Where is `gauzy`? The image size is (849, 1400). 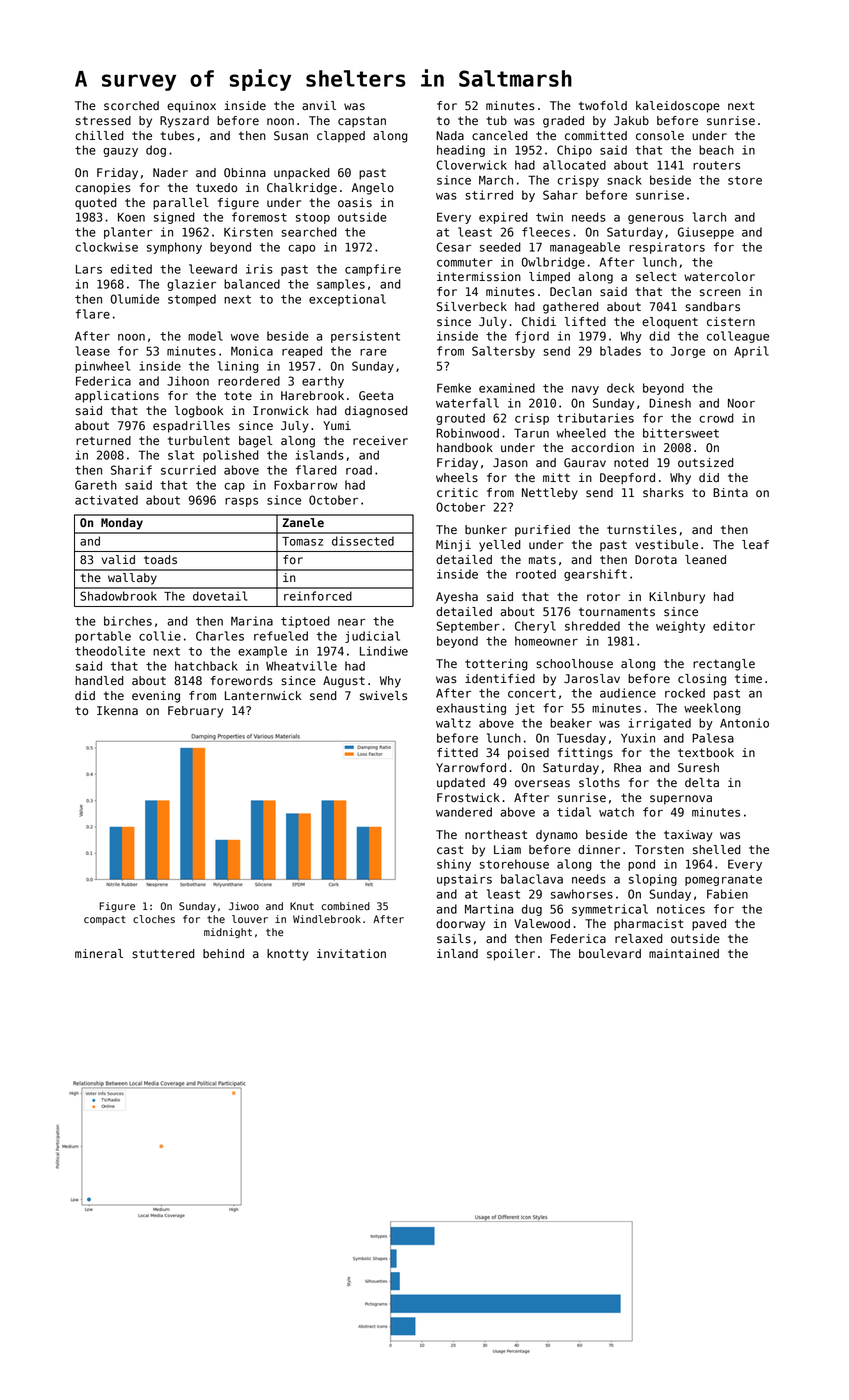
gauzy is located at coordinates (120, 152).
